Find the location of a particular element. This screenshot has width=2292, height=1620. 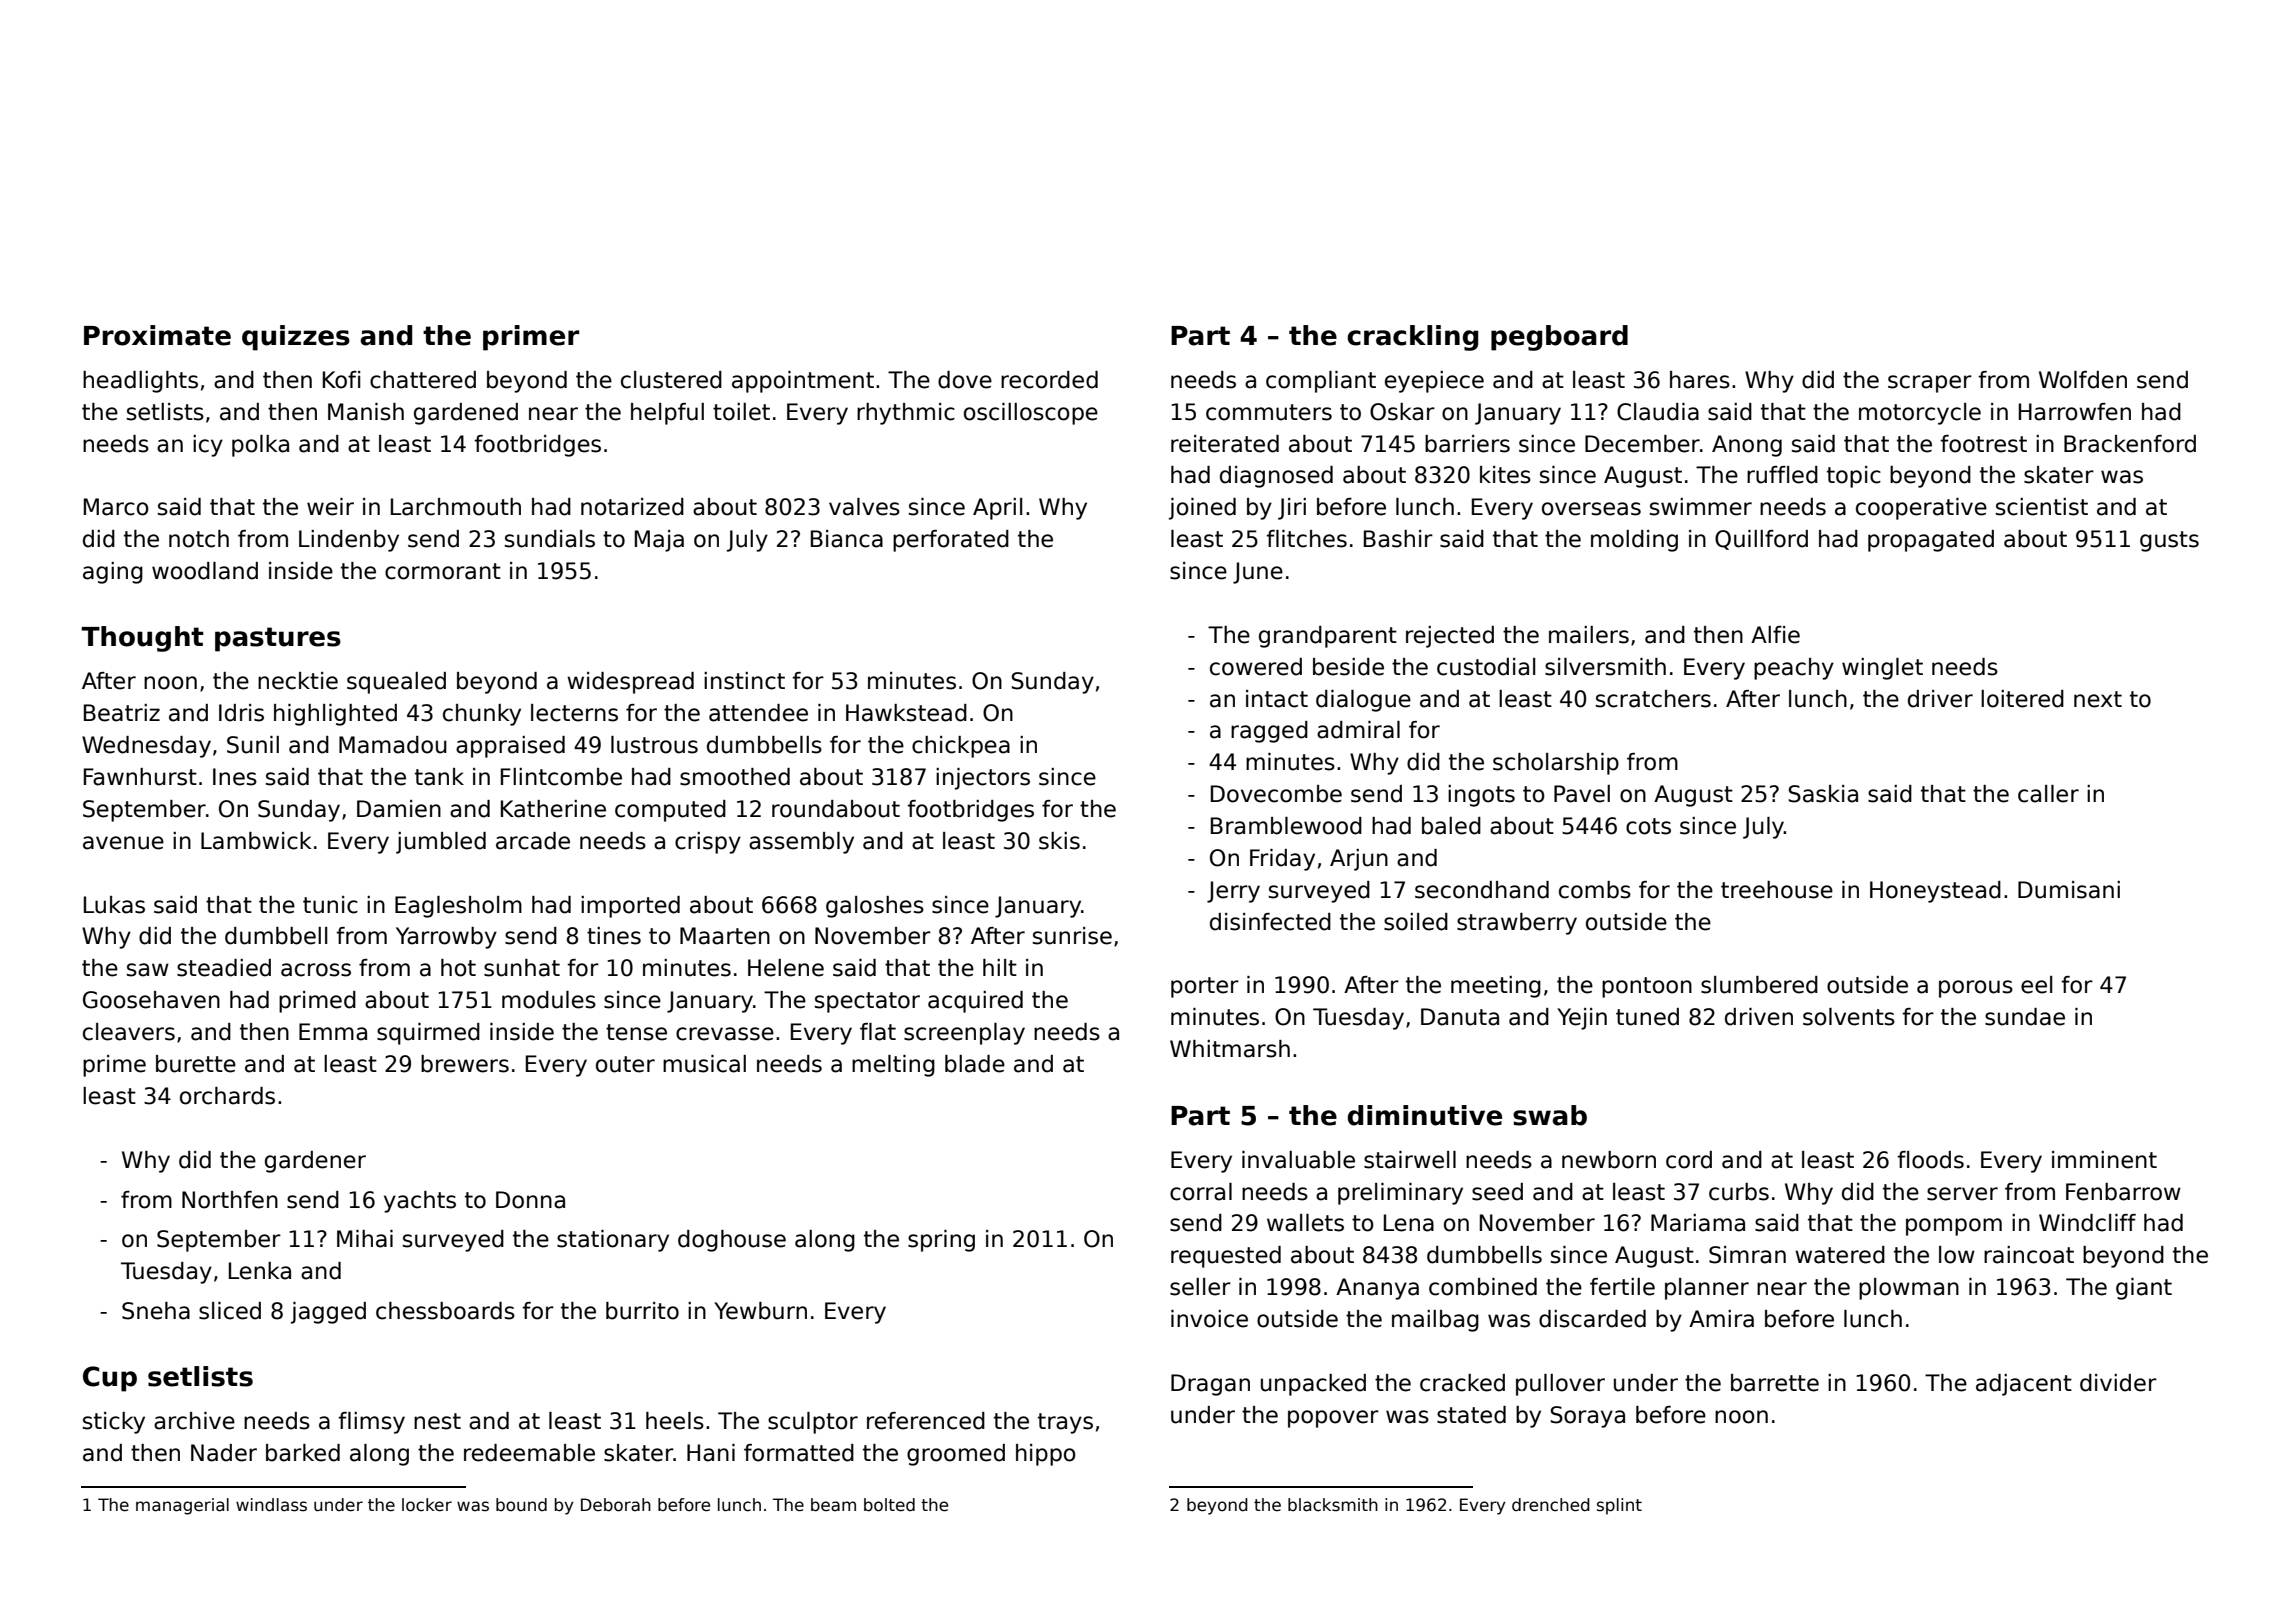

Proximate is located at coordinates (157, 335).
